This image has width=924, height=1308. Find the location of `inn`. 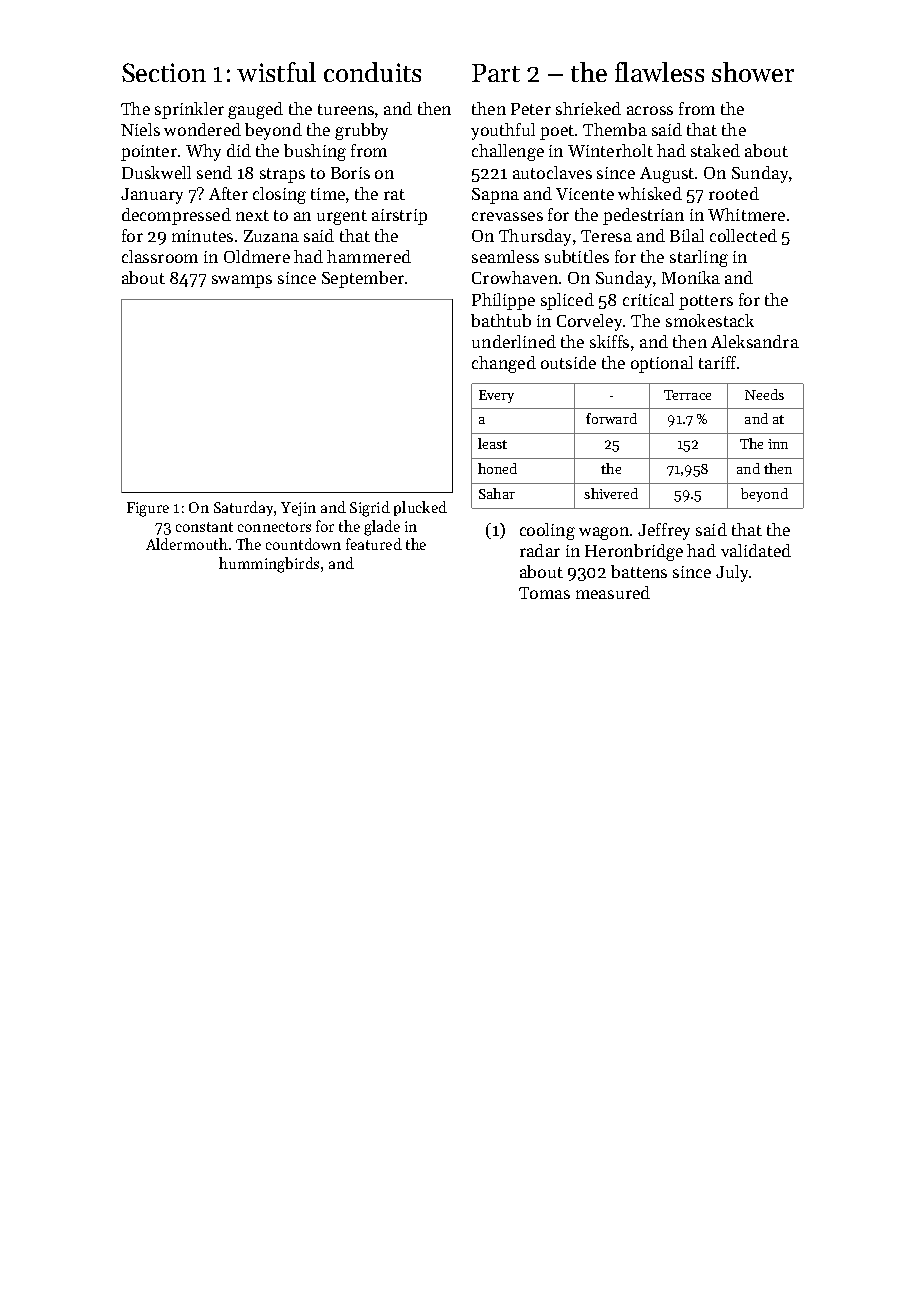

inn is located at coordinates (778, 444).
